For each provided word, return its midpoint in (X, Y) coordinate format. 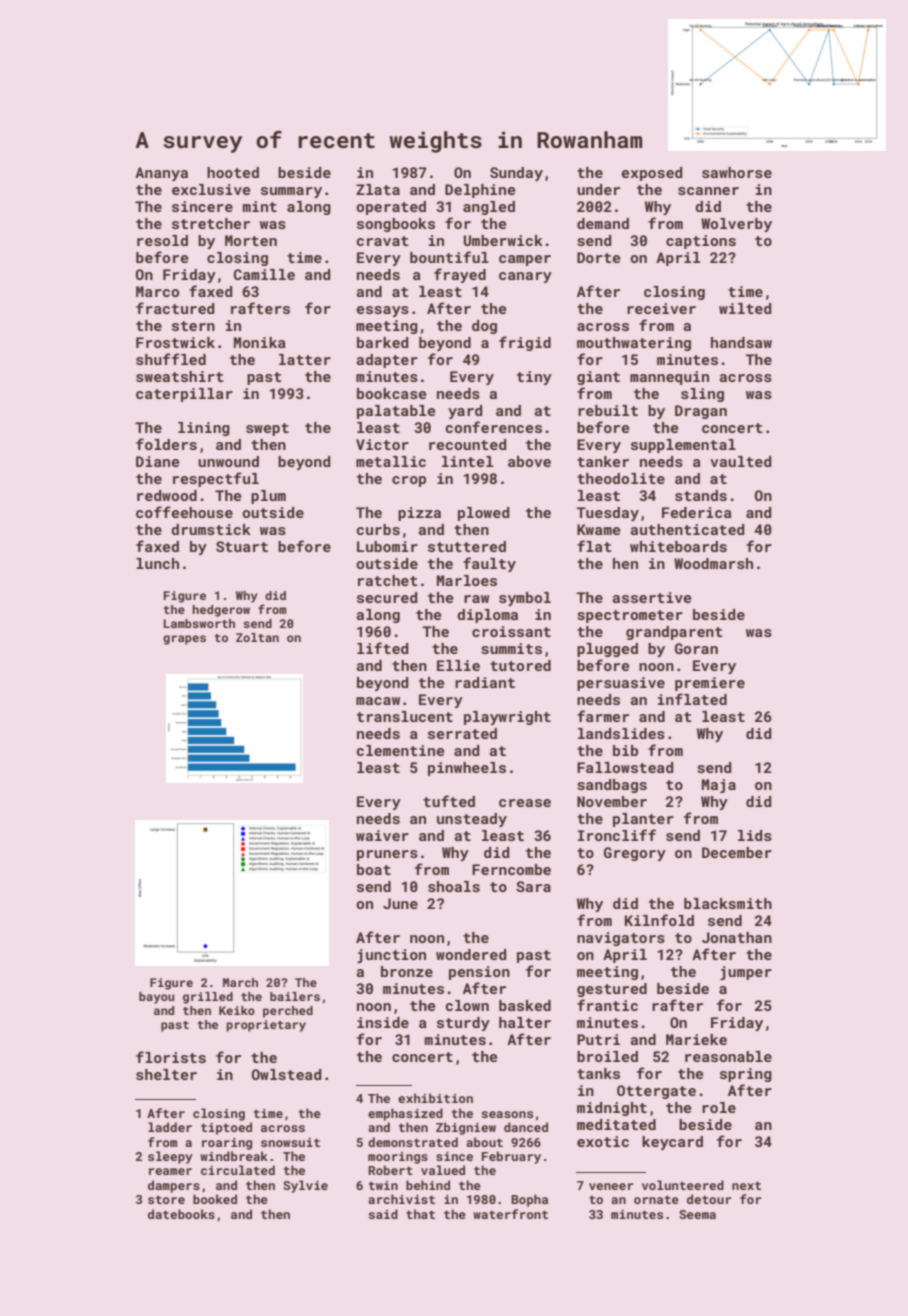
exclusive (211, 189)
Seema (697, 1214)
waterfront (510, 1214)
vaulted (740, 461)
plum (268, 497)
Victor (382, 444)
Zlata (378, 189)
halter (525, 1022)
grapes (184, 640)
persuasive (621, 684)
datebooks (181, 1214)
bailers (295, 996)
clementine (400, 750)
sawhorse (737, 172)
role (719, 1107)
